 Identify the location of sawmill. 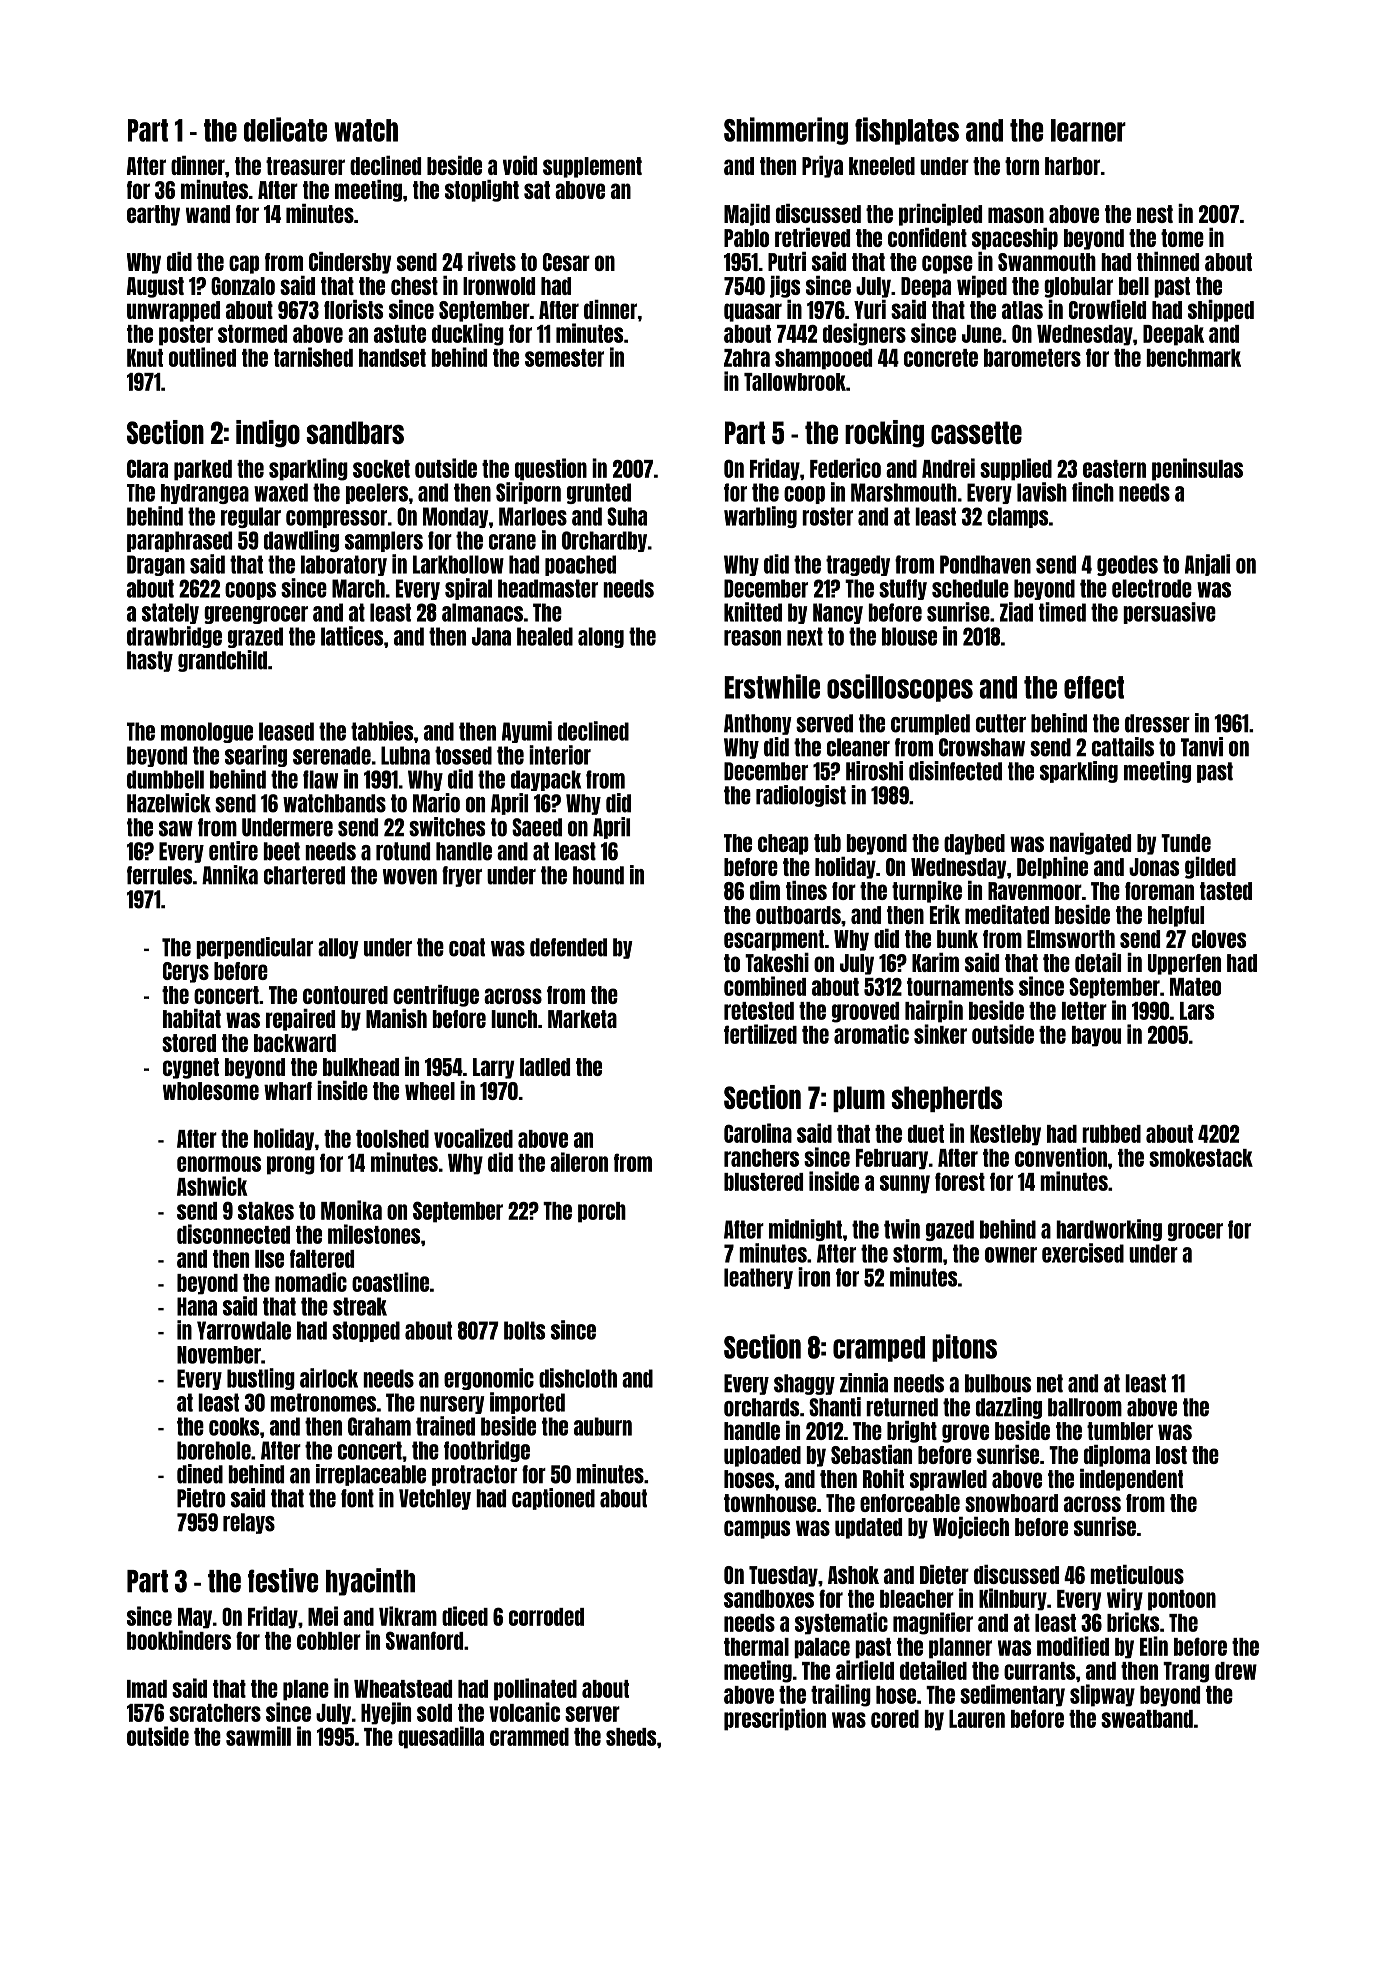
(258, 1736).
